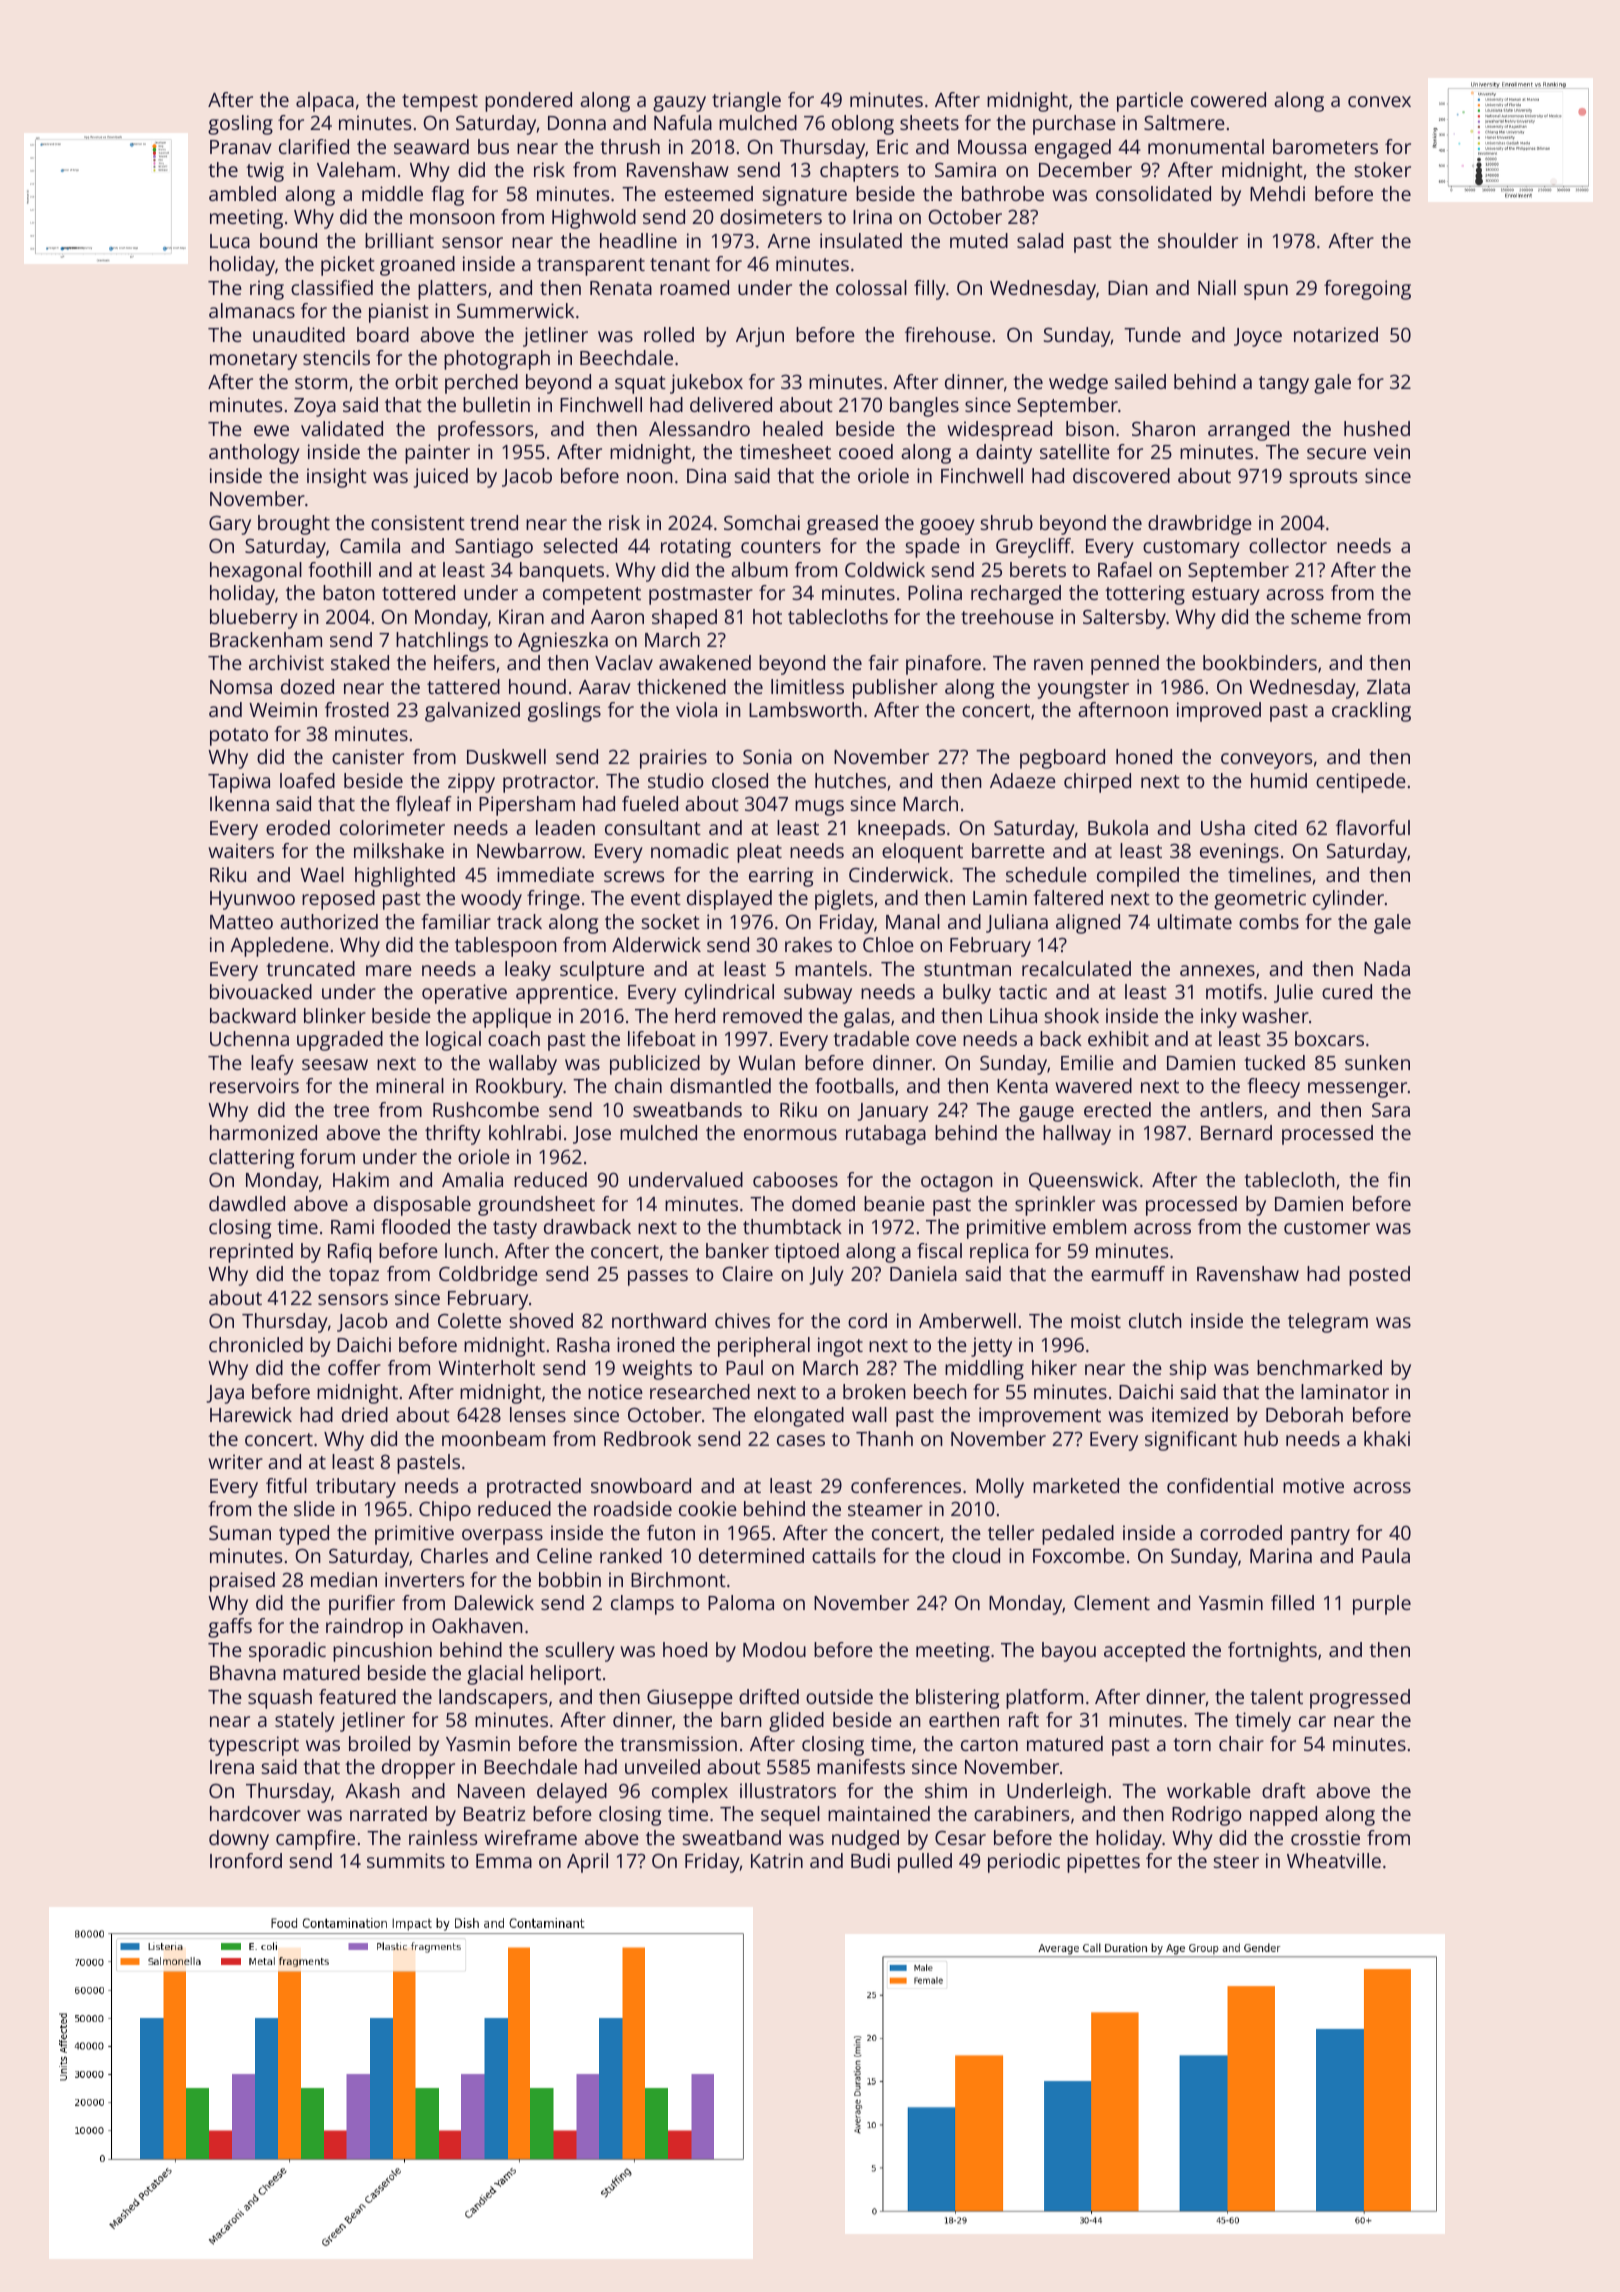  What do you see at coordinates (1326, 616) in the screenshot?
I see `scheme` at bounding box center [1326, 616].
